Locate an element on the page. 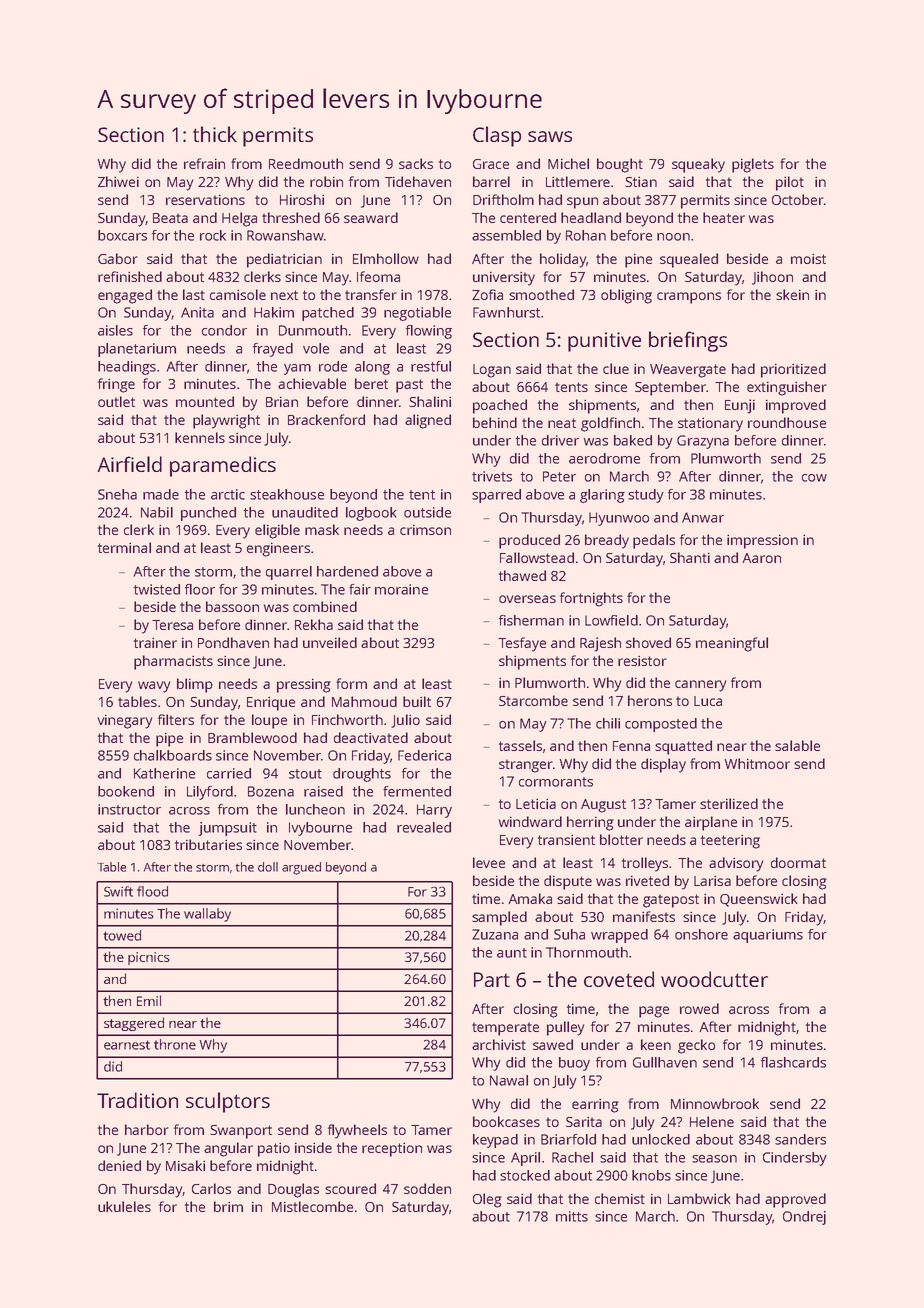  Tradition is located at coordinates (137, 1100).
